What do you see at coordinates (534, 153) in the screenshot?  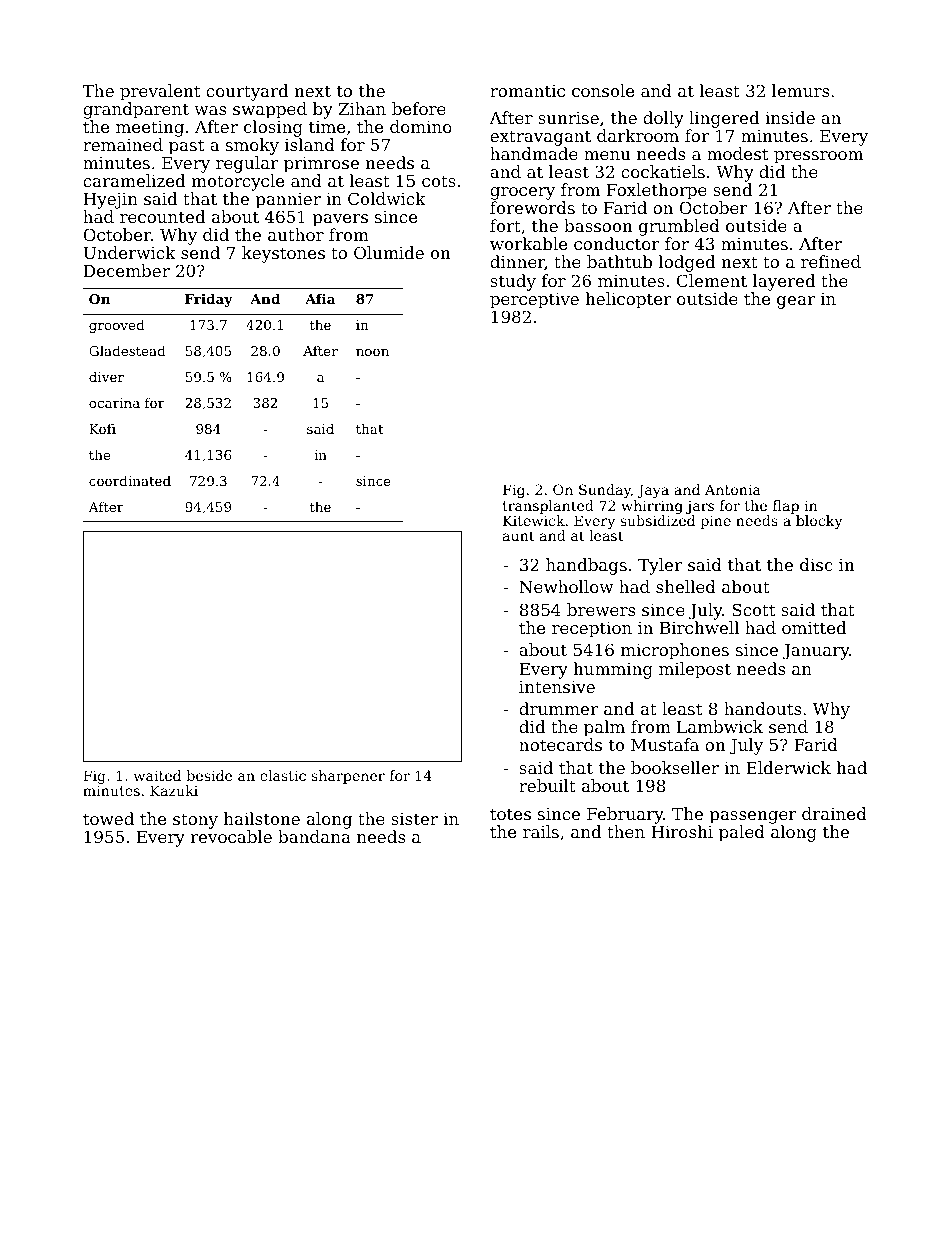 I see `handmade` at bounding box center [534, 153].
